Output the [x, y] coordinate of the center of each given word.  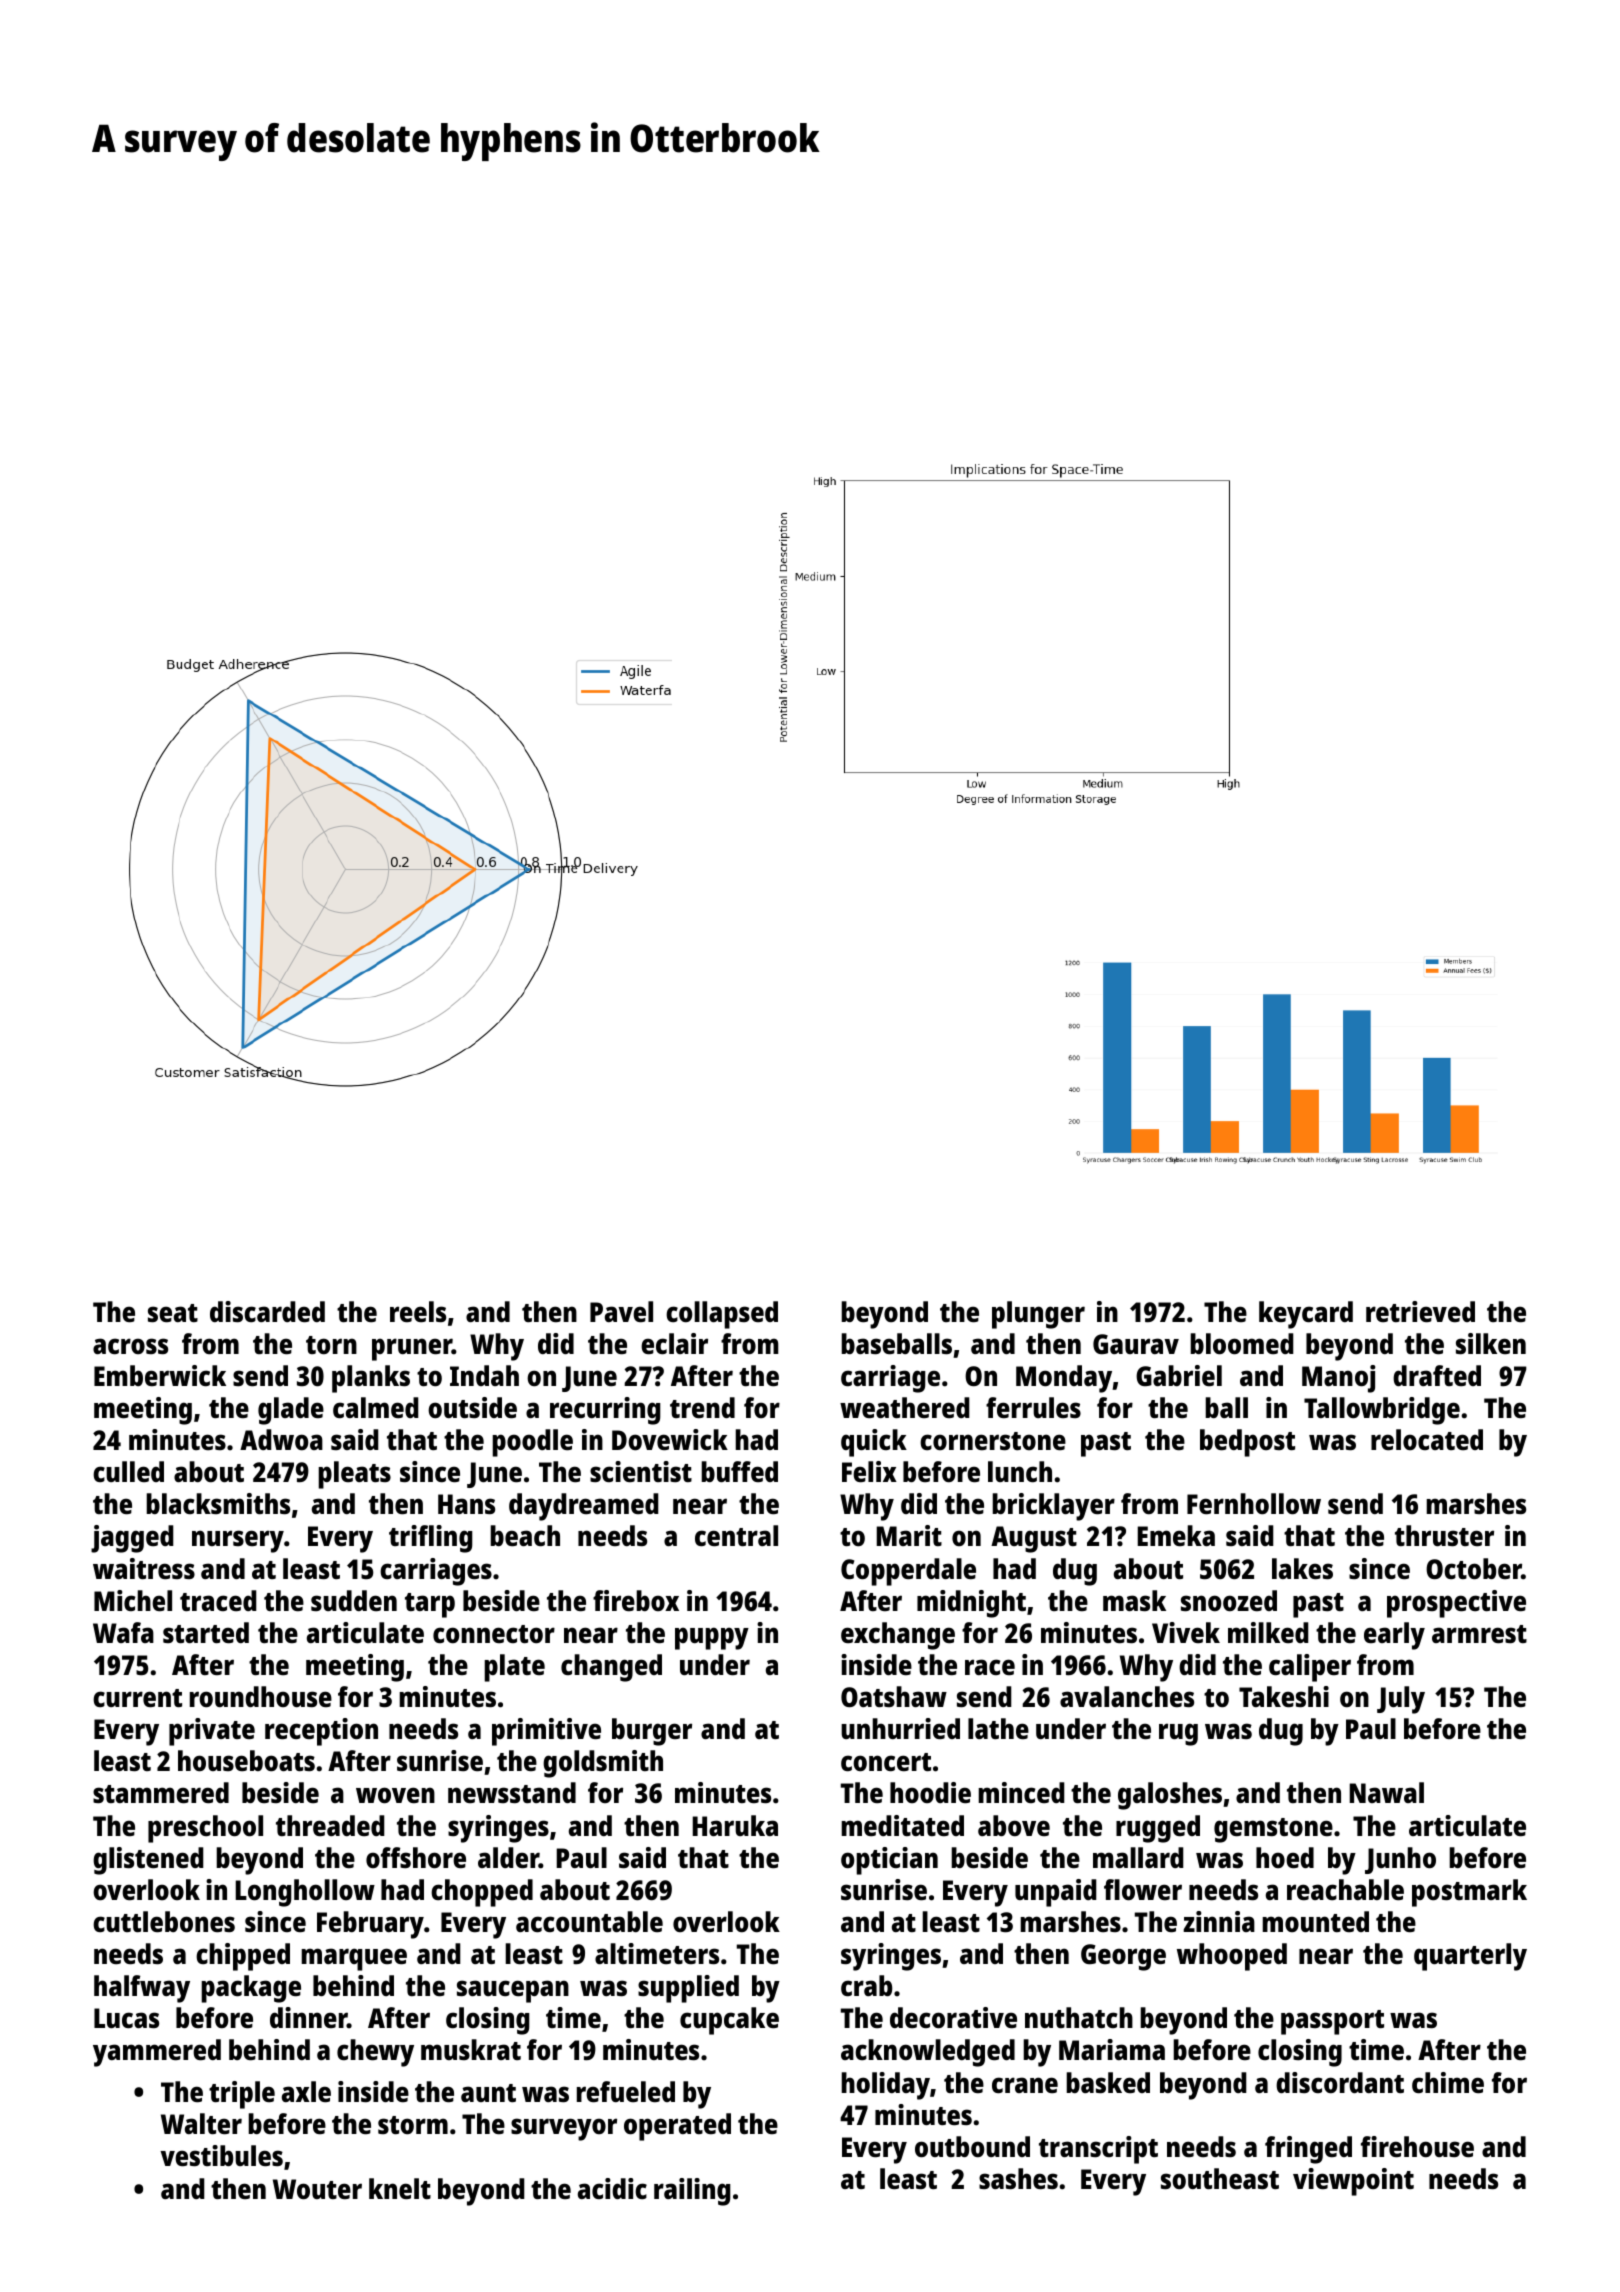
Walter [201, 2124]
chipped [243, 1957]
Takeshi [1284, 1697]
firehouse [1417, 2147]
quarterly [1470, 1957]
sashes [1018, 2179]
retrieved [1420, 1312]
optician [889, 1861]
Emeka [1176, 1535]
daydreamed [584, 1507]
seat [173, 1313]
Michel [133, 1601]
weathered [905, 1408]
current [137, 1698]
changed [611, 1668]
